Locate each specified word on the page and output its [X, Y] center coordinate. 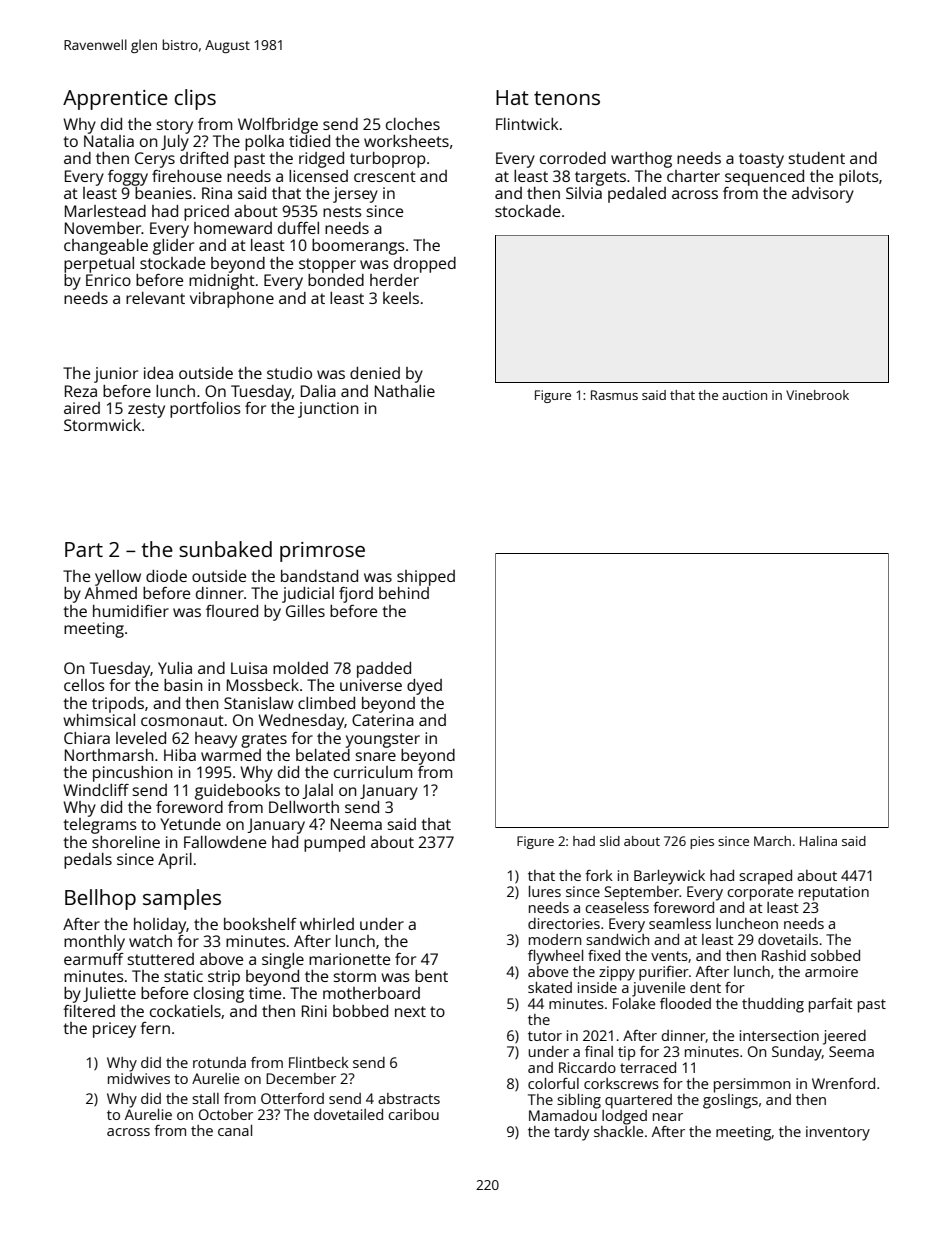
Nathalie [405, 391]
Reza [81, 391]
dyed [424, 687]
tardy [571, 1133]
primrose [322, 552]
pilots [859, 178]
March [772, 841]
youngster [383, 740]
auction [744, 395]
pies [702, 842]
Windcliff [96, 790]
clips [195, 99]
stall [205, 1098]
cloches [413, 124]
